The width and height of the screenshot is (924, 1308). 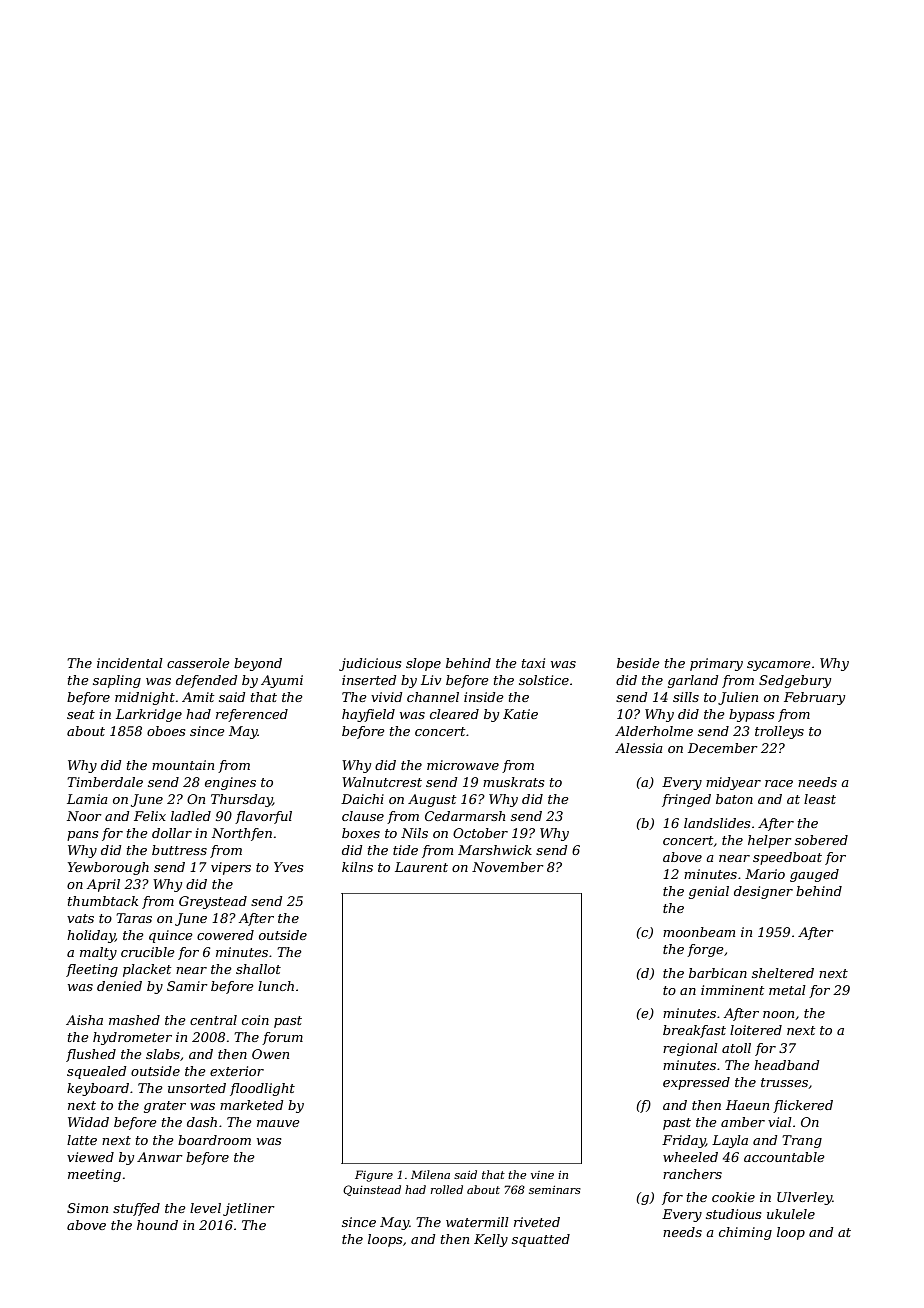 I want to click on Katie, so click(x=520, y=714).
